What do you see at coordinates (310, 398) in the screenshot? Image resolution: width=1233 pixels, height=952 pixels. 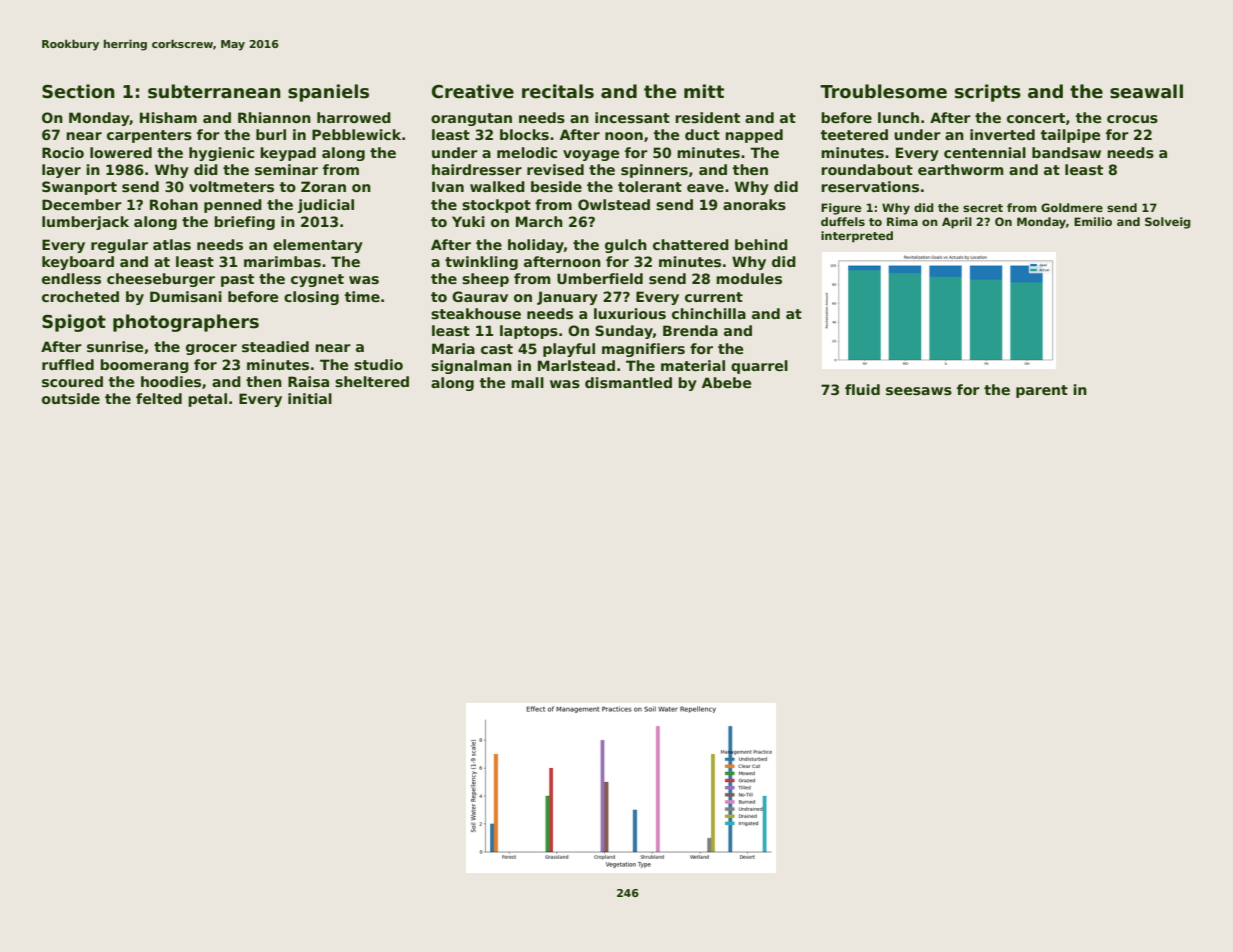 I see `initial` at bounding box center [310, 398].
